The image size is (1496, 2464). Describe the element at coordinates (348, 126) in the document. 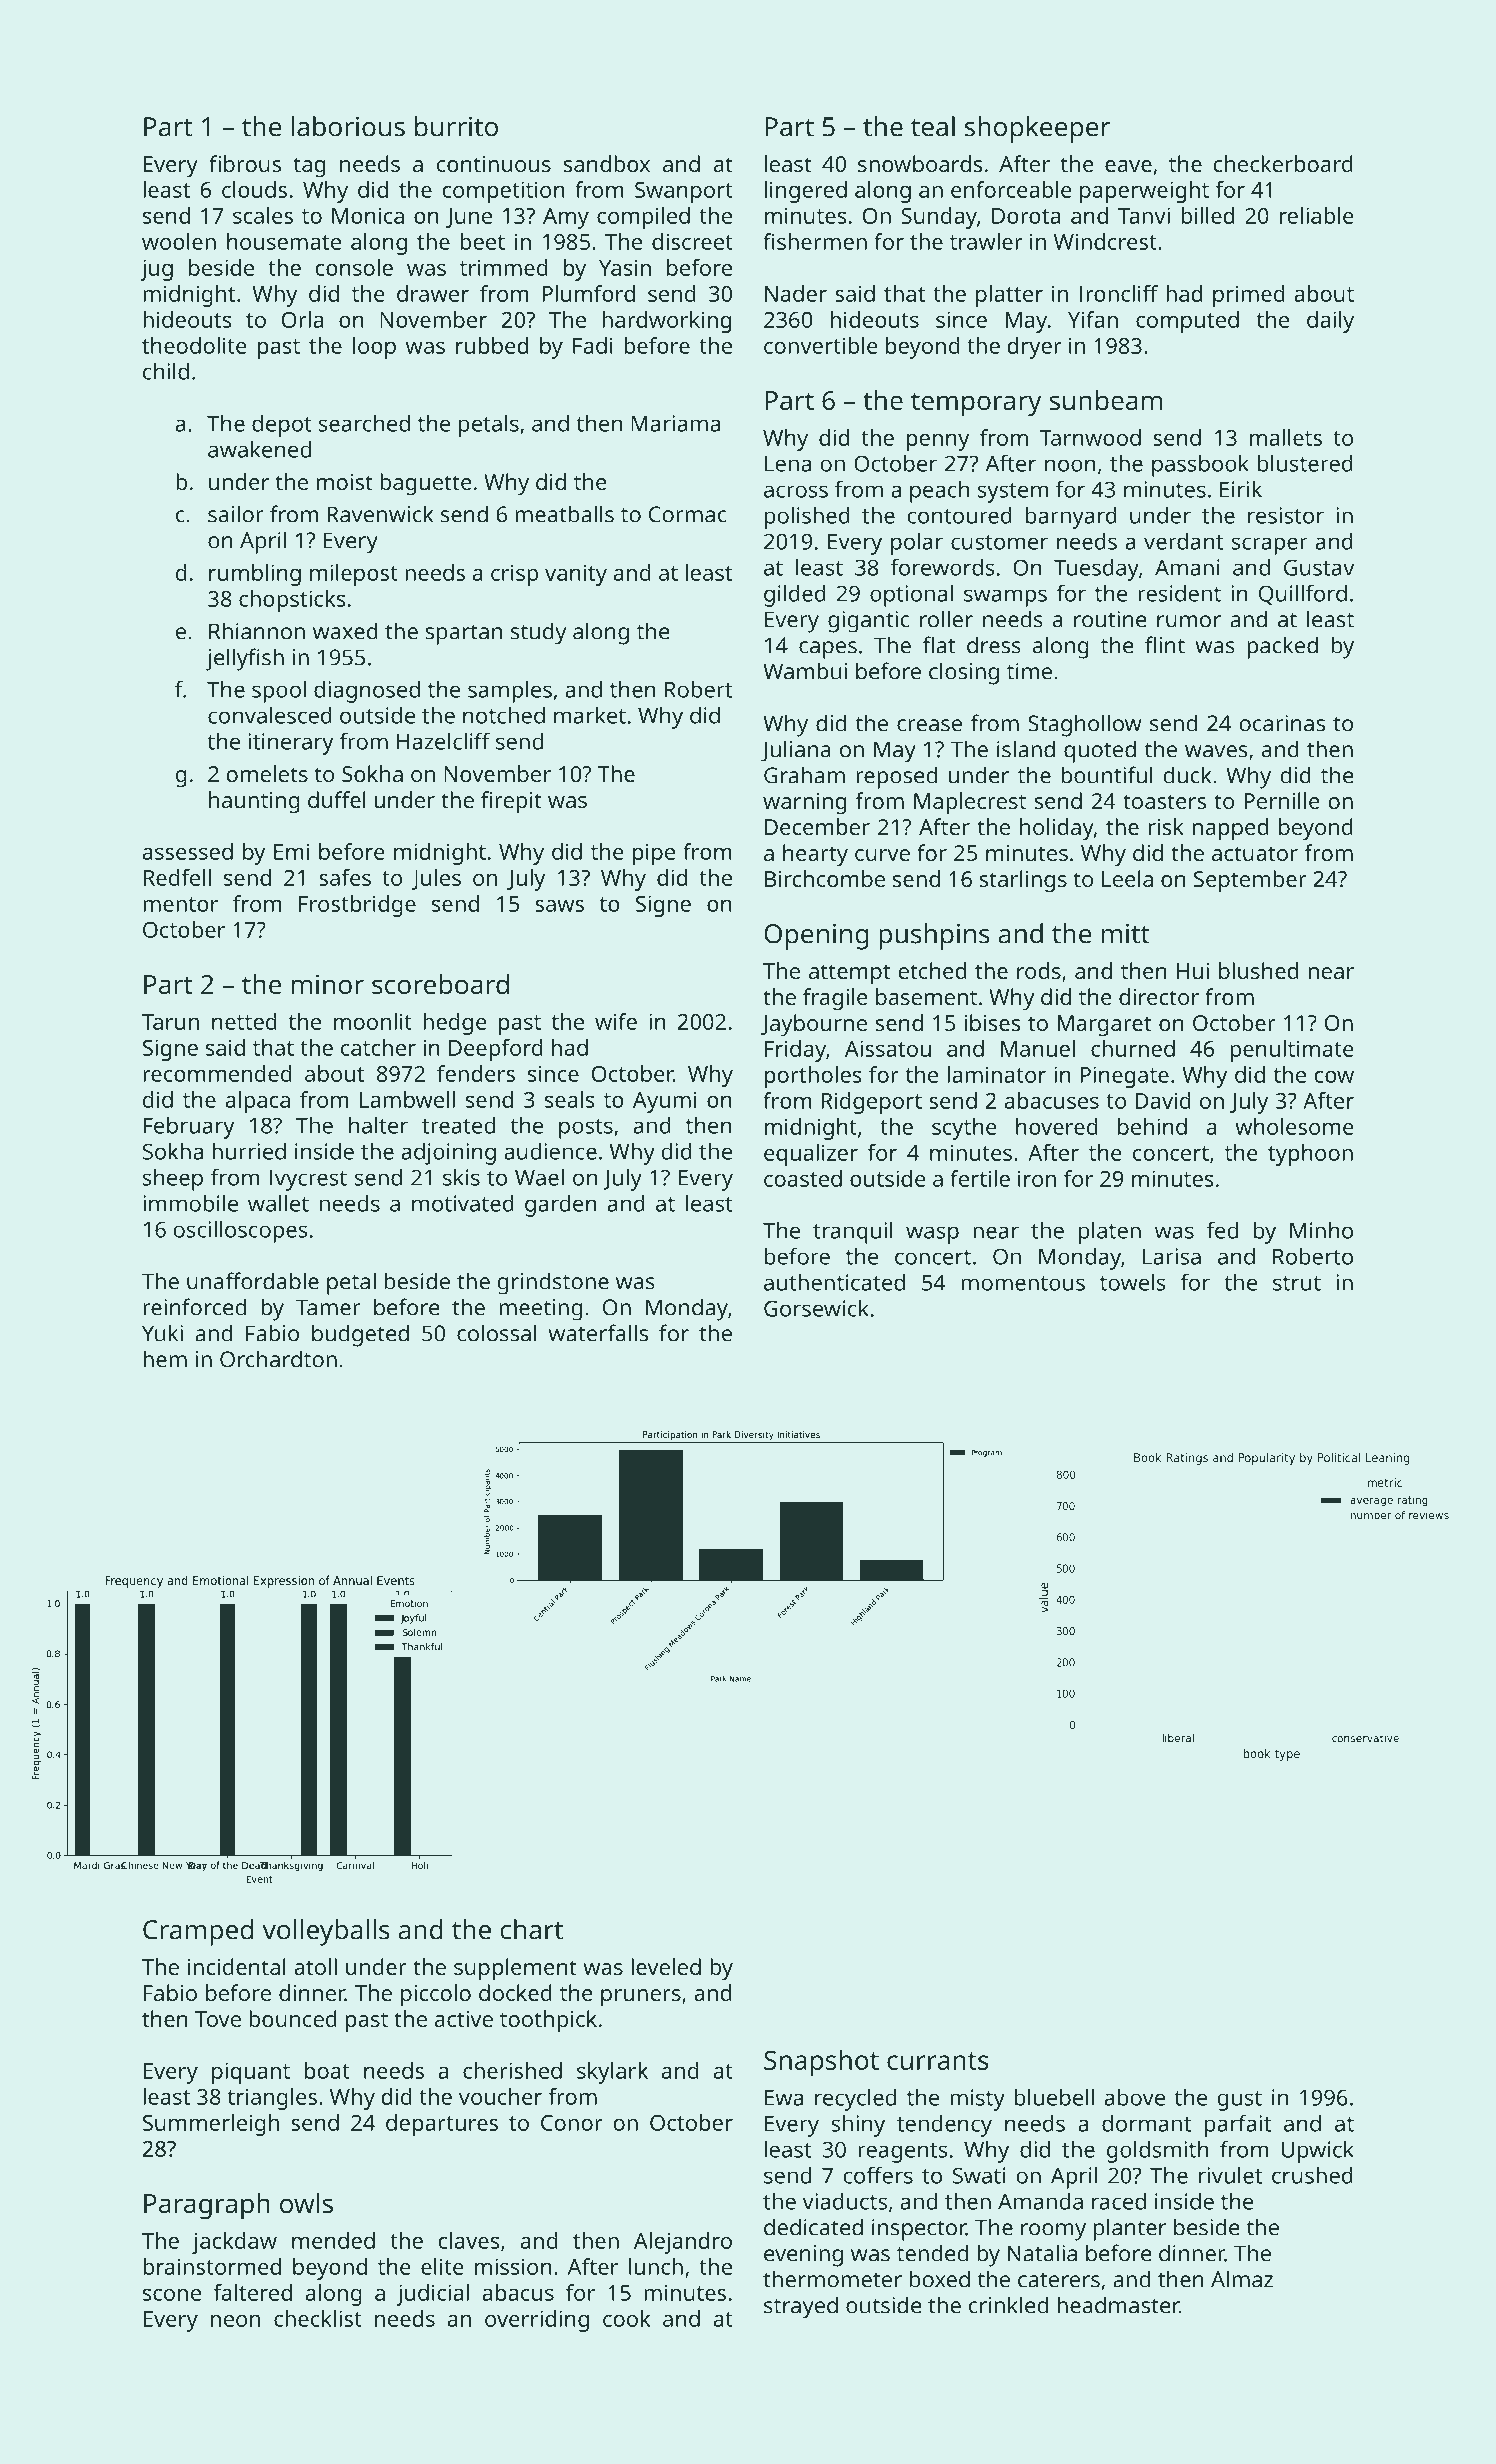

I see `laborious` at that location.
